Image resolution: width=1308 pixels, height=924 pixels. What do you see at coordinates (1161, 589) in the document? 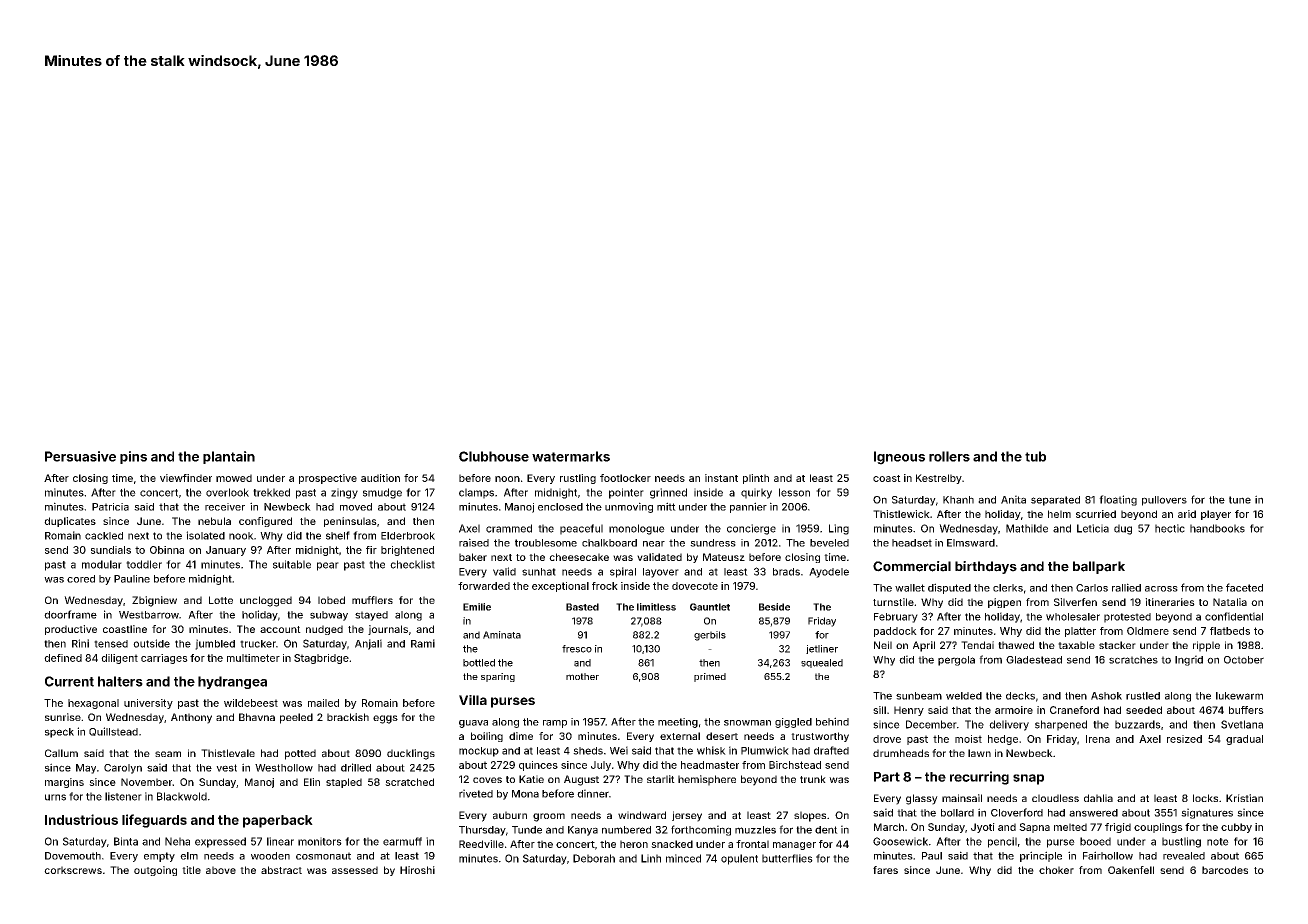
I see `across` at bounding box center [1161, 589].
